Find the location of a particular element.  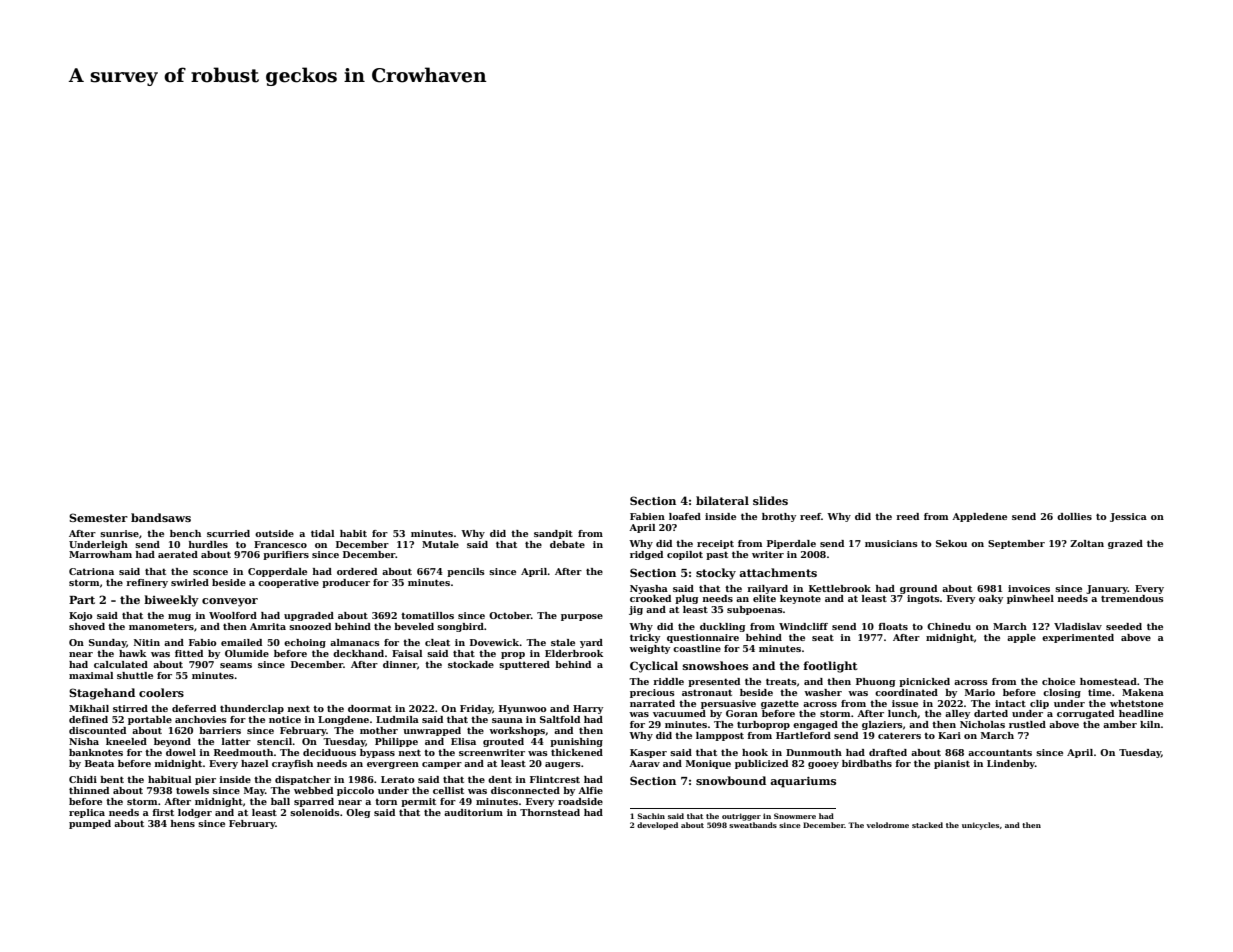

Semester is located at coordinates (98, 517).
